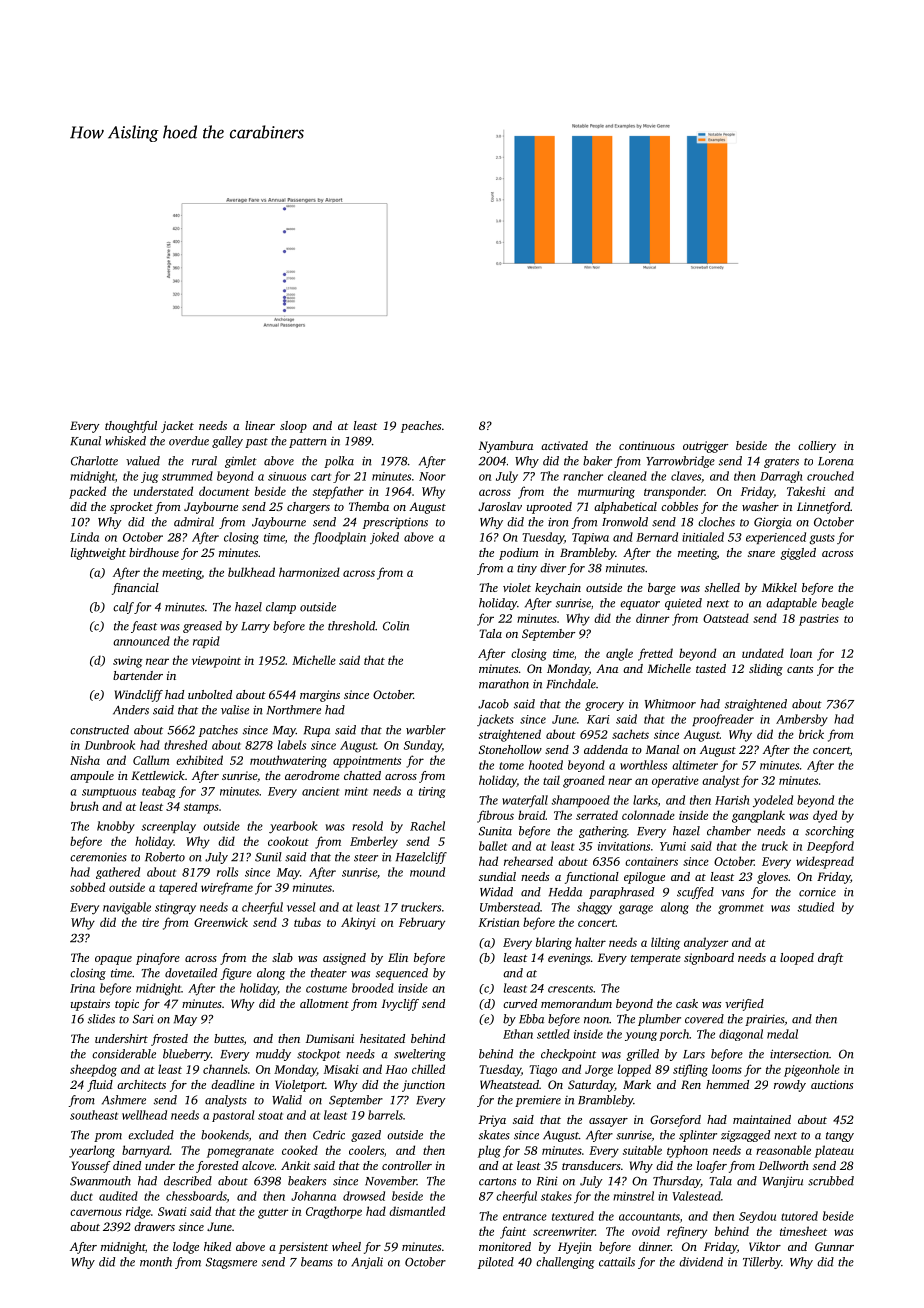 This screenshot has height=1308, width=924. What do you see at coordinates (125, 441) in the screenshot?
I see `whisked` at bounding box center [125, 441].
